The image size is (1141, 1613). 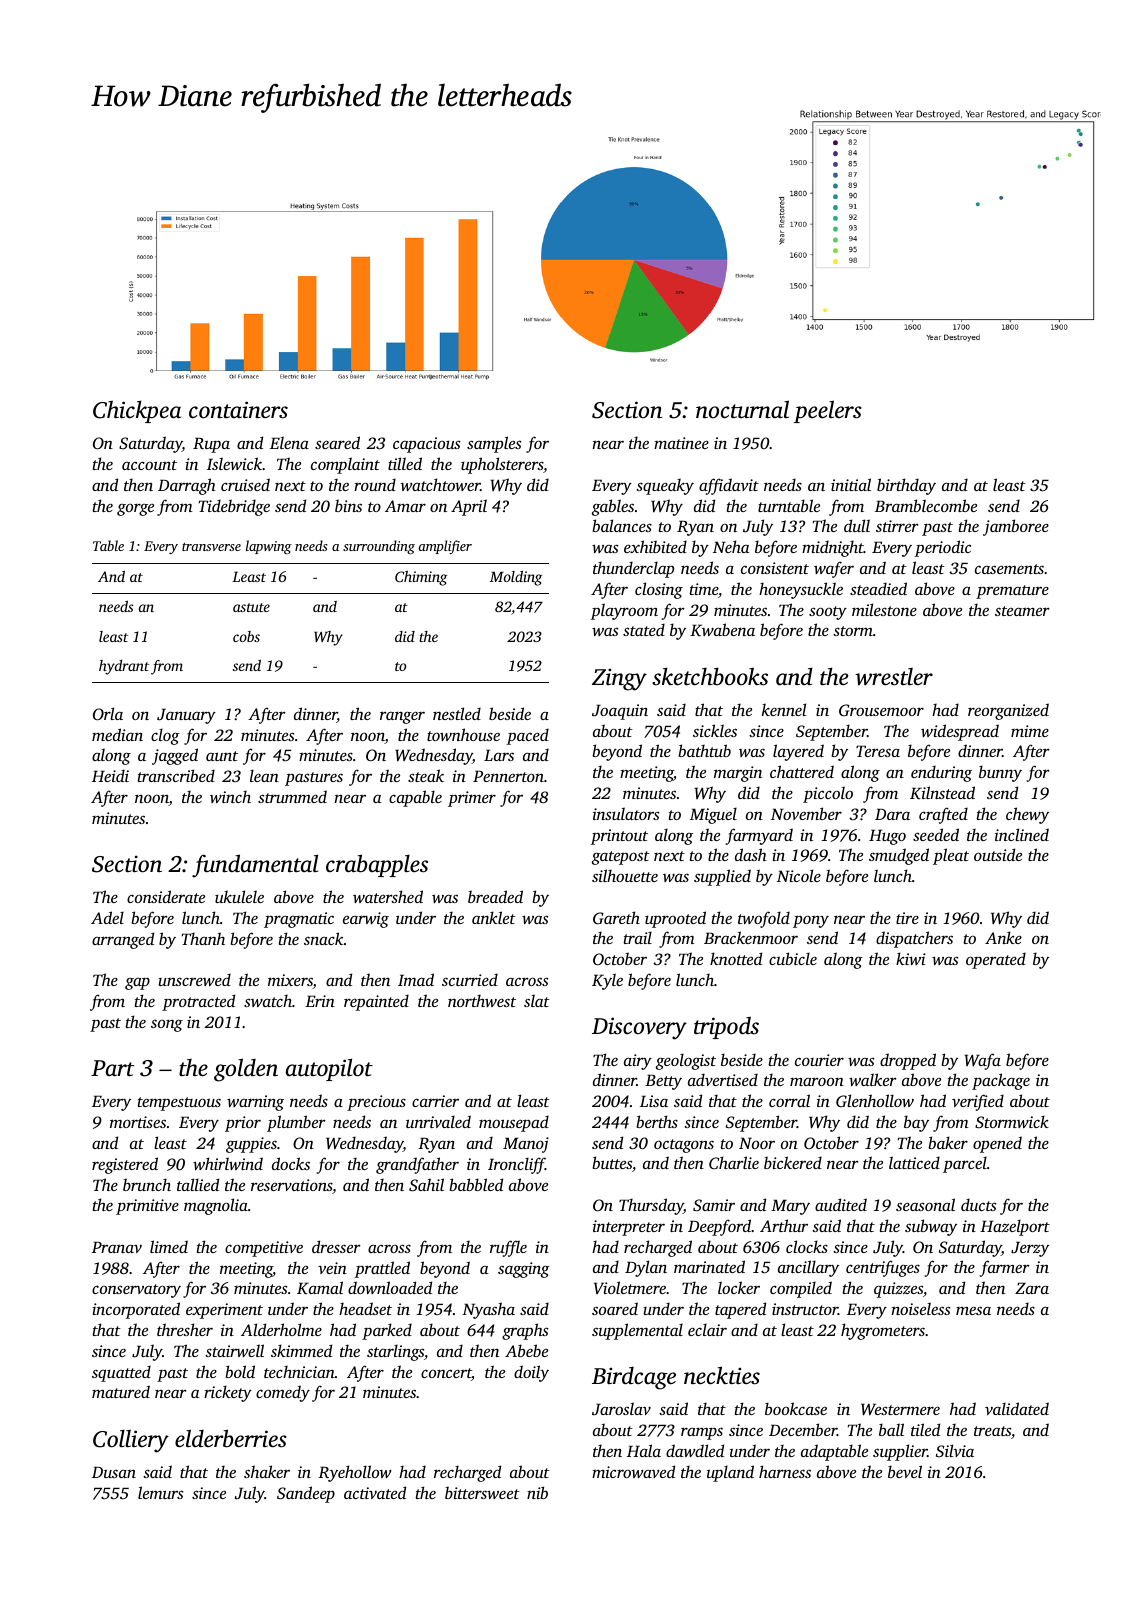 I want to click on nib, so click(x=537, y=1492).
